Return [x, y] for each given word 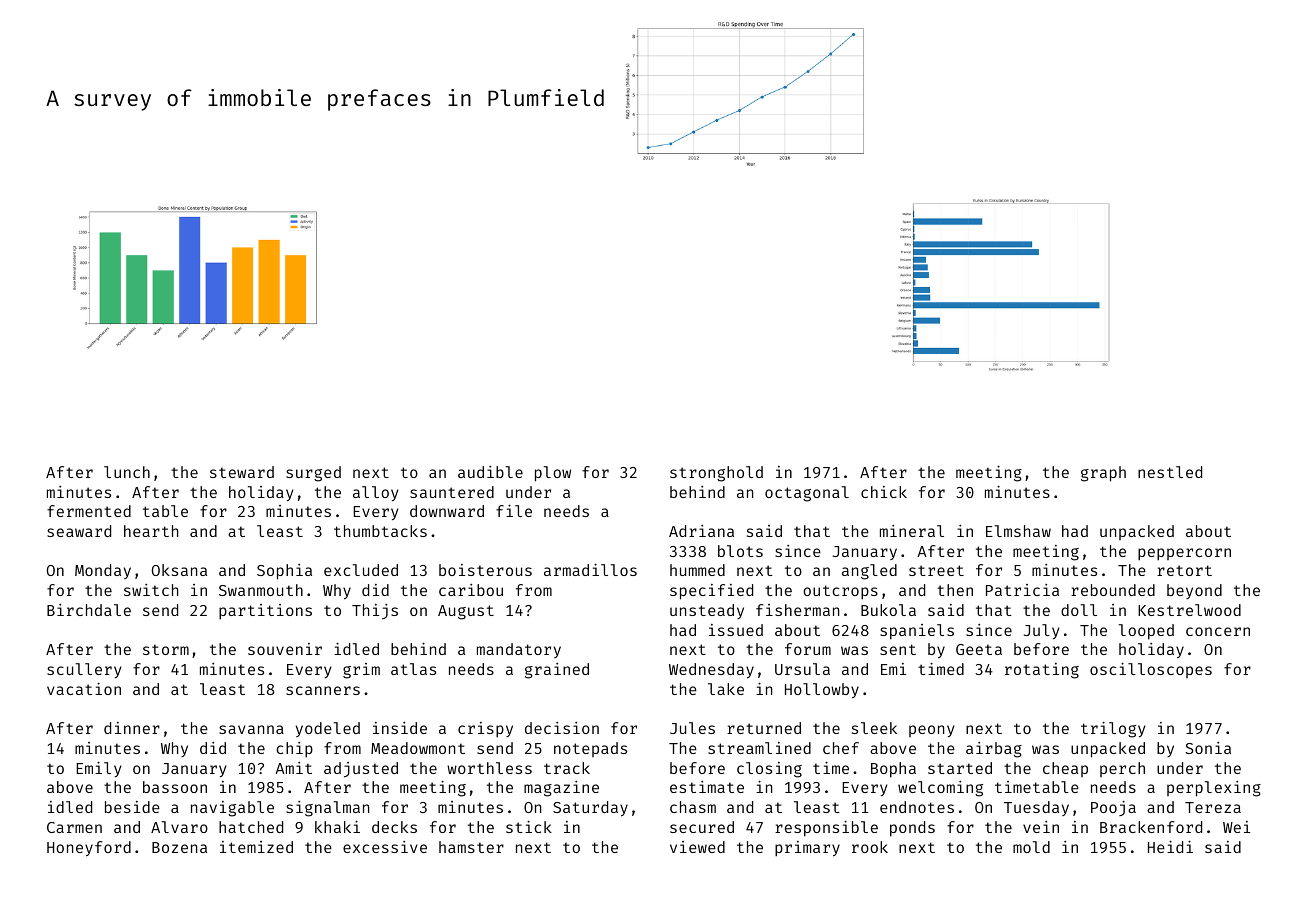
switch [151, 590]
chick [884, 492]
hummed [697, 570]
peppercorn [1184, 554]
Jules [692, 728]
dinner [132, 728]
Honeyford [89, 848]
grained [557, 671]
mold [1031, 847]
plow [553, 474]
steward [242, 472]
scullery [84, 670]
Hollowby [822, 690]
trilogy [1113, 729]
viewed [697, 847]
